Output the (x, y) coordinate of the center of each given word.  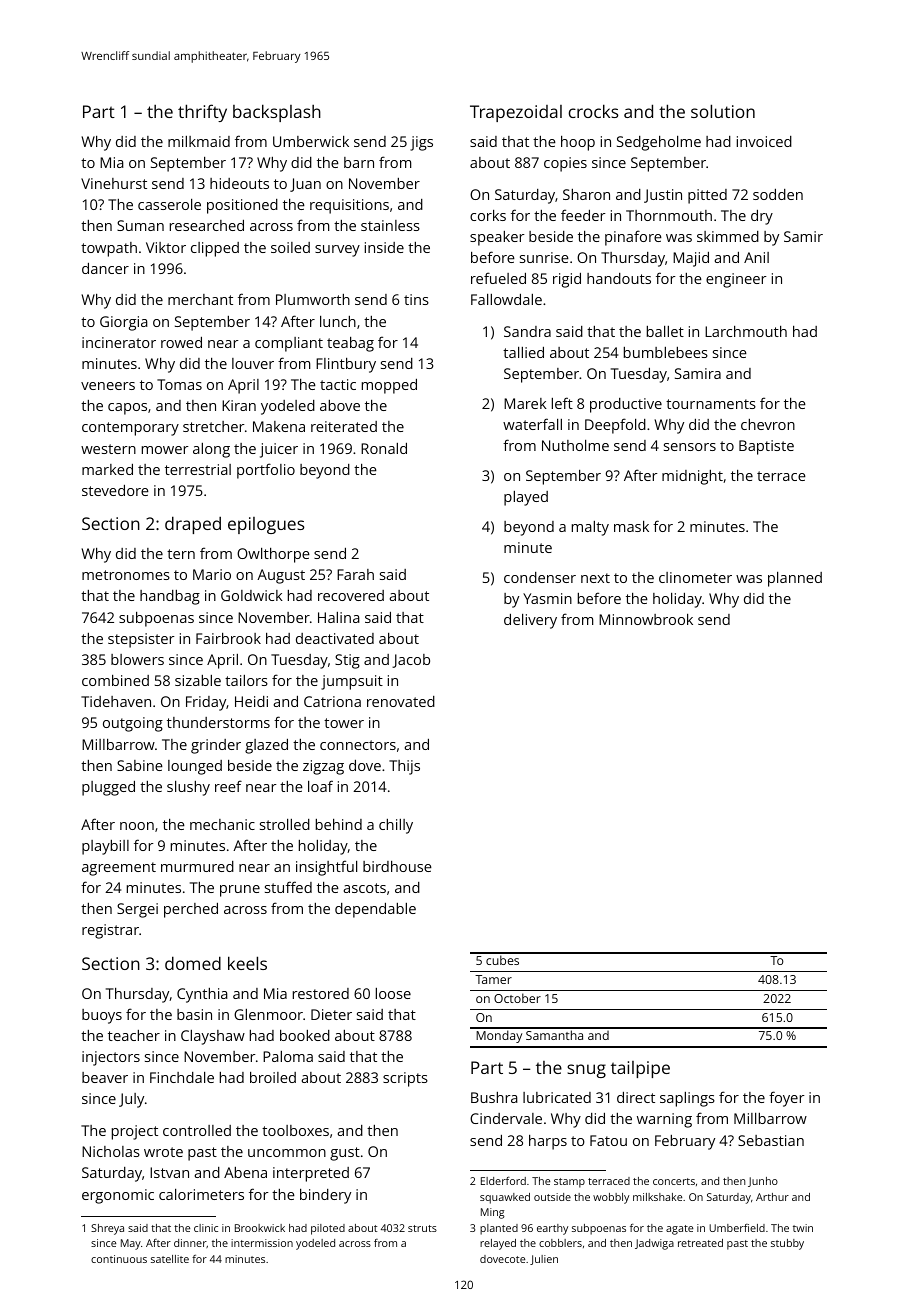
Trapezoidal (516, 113)
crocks (593, 111)
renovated (401, 701)
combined (115, 680)
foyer (787, 1099)
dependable (375, 910)
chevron (768, 424)
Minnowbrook (646, 619)
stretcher (214, 426)
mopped (389, 386)
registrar (110, 931)
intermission (262, 1243)
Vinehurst (114, 183)
